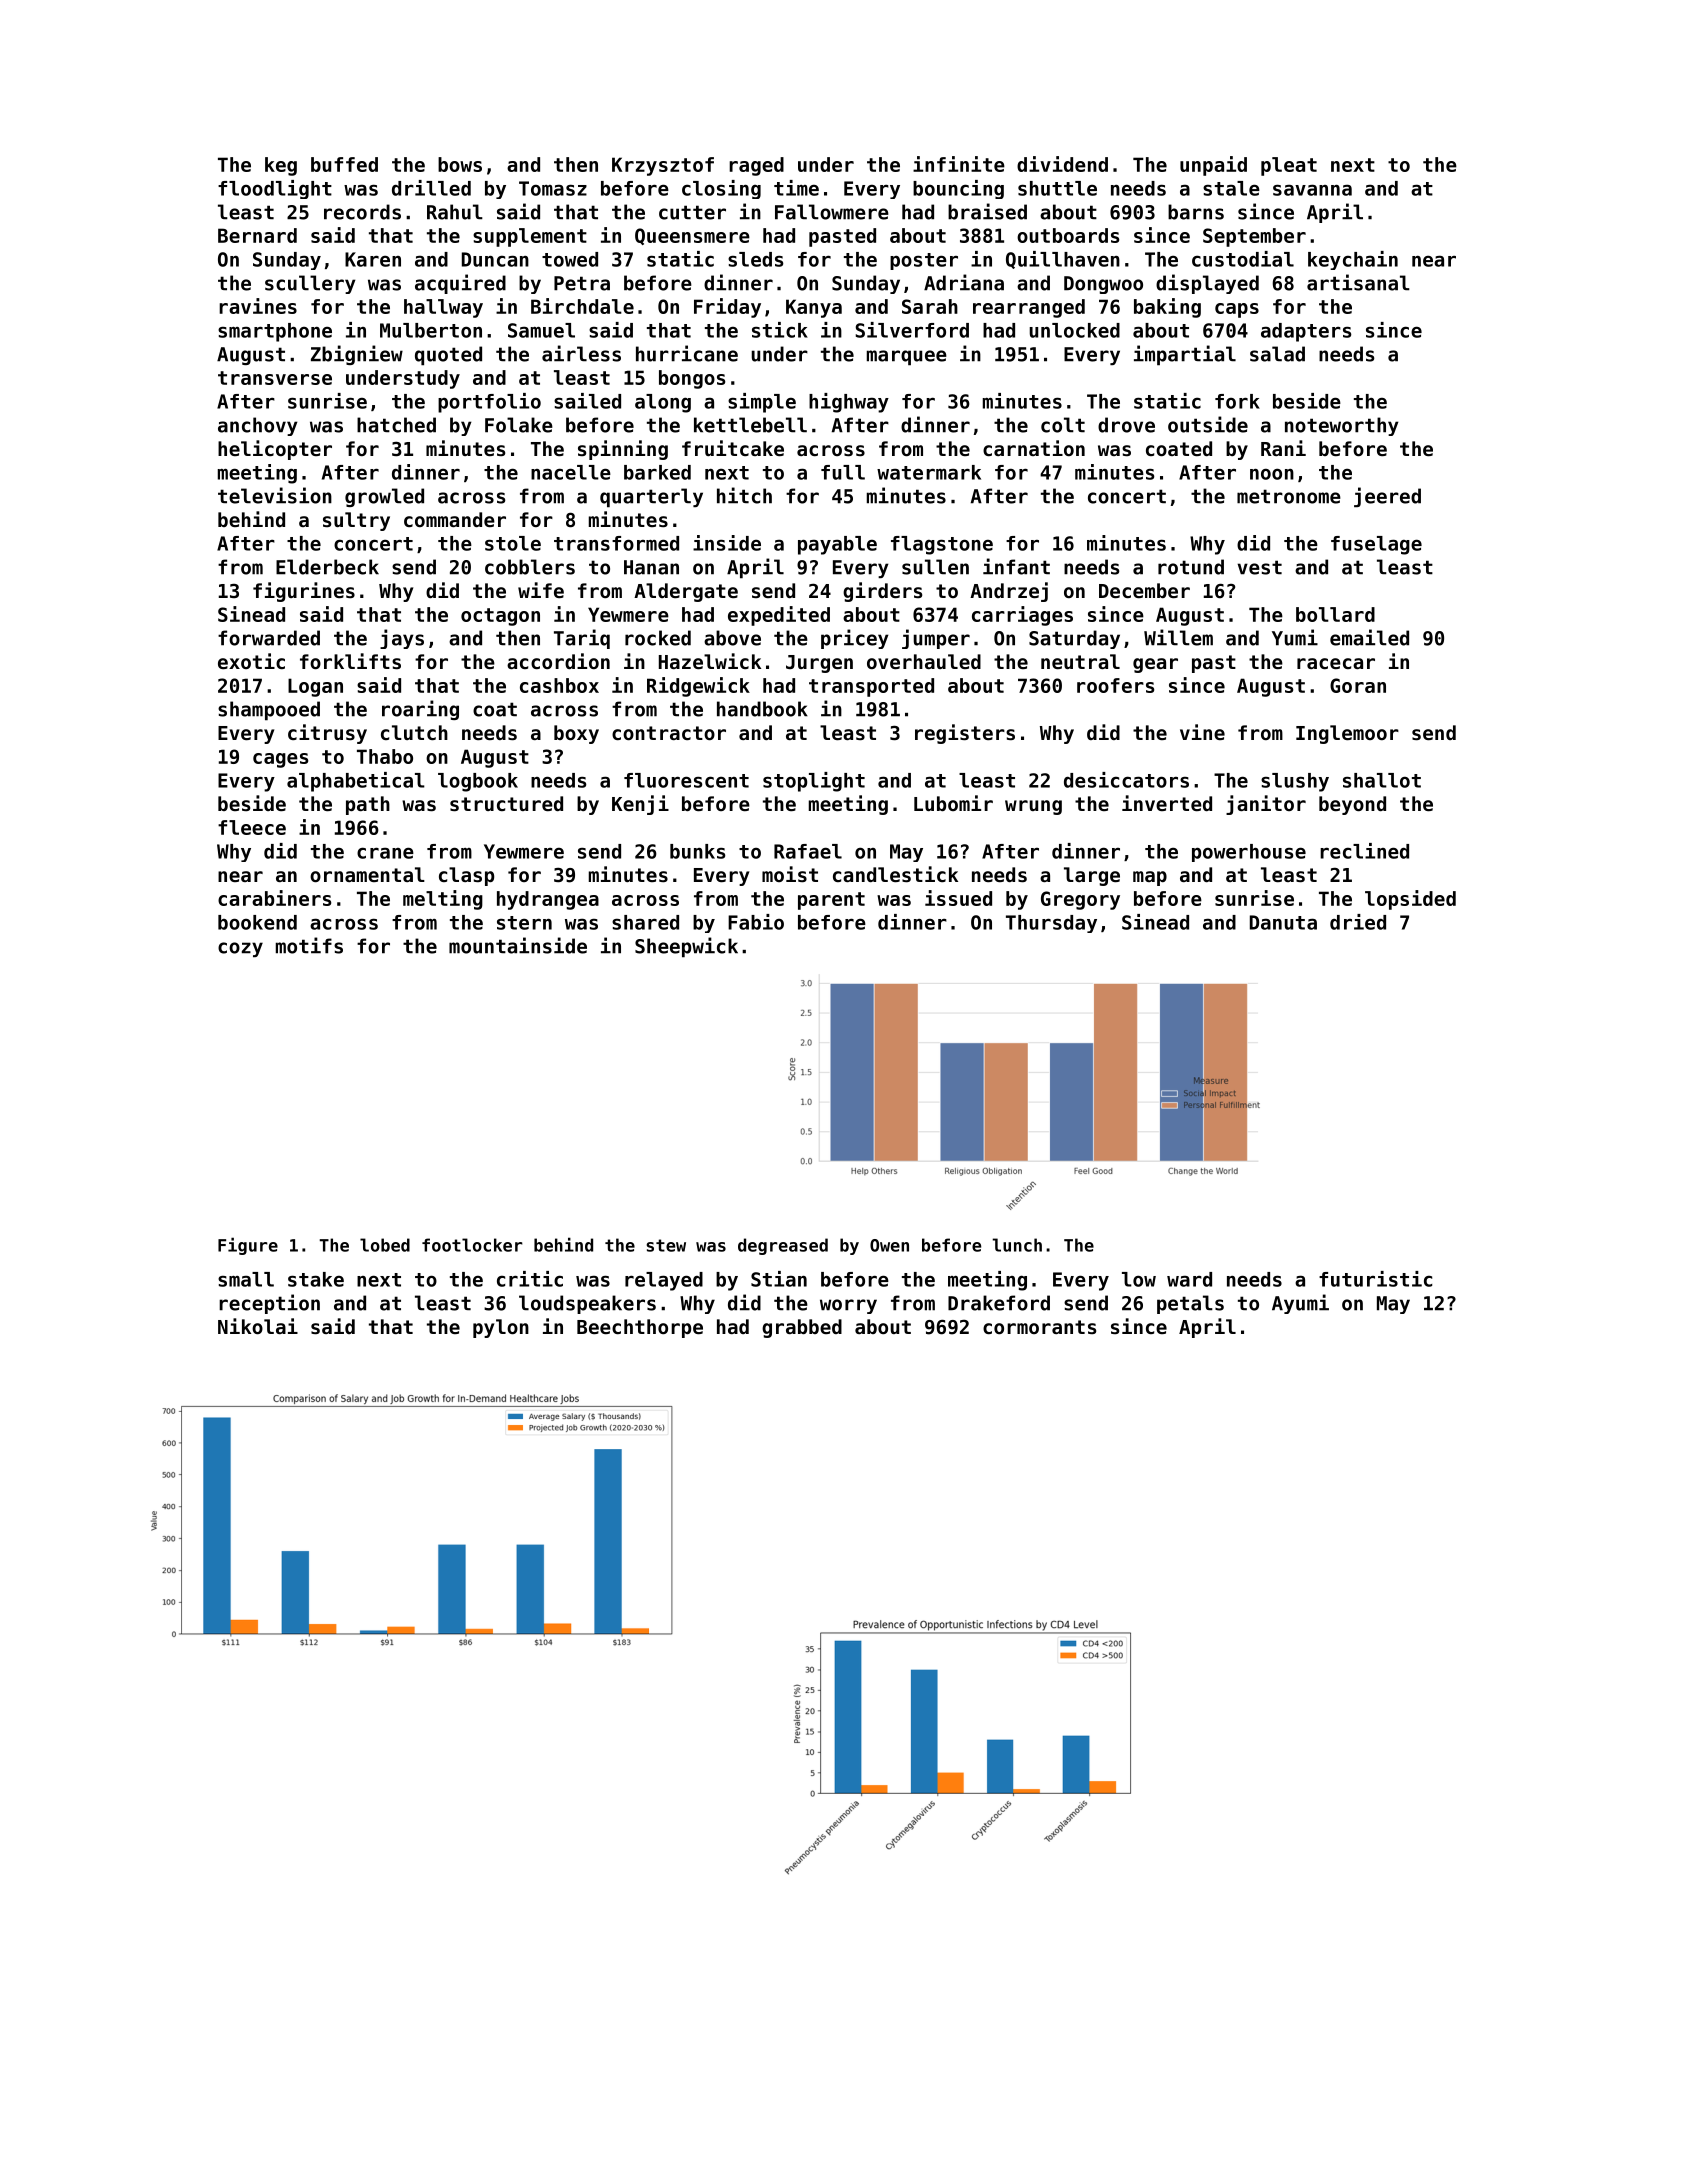 The image size is (1683, 2178). I want to click on hatched, so click(396, 425).
